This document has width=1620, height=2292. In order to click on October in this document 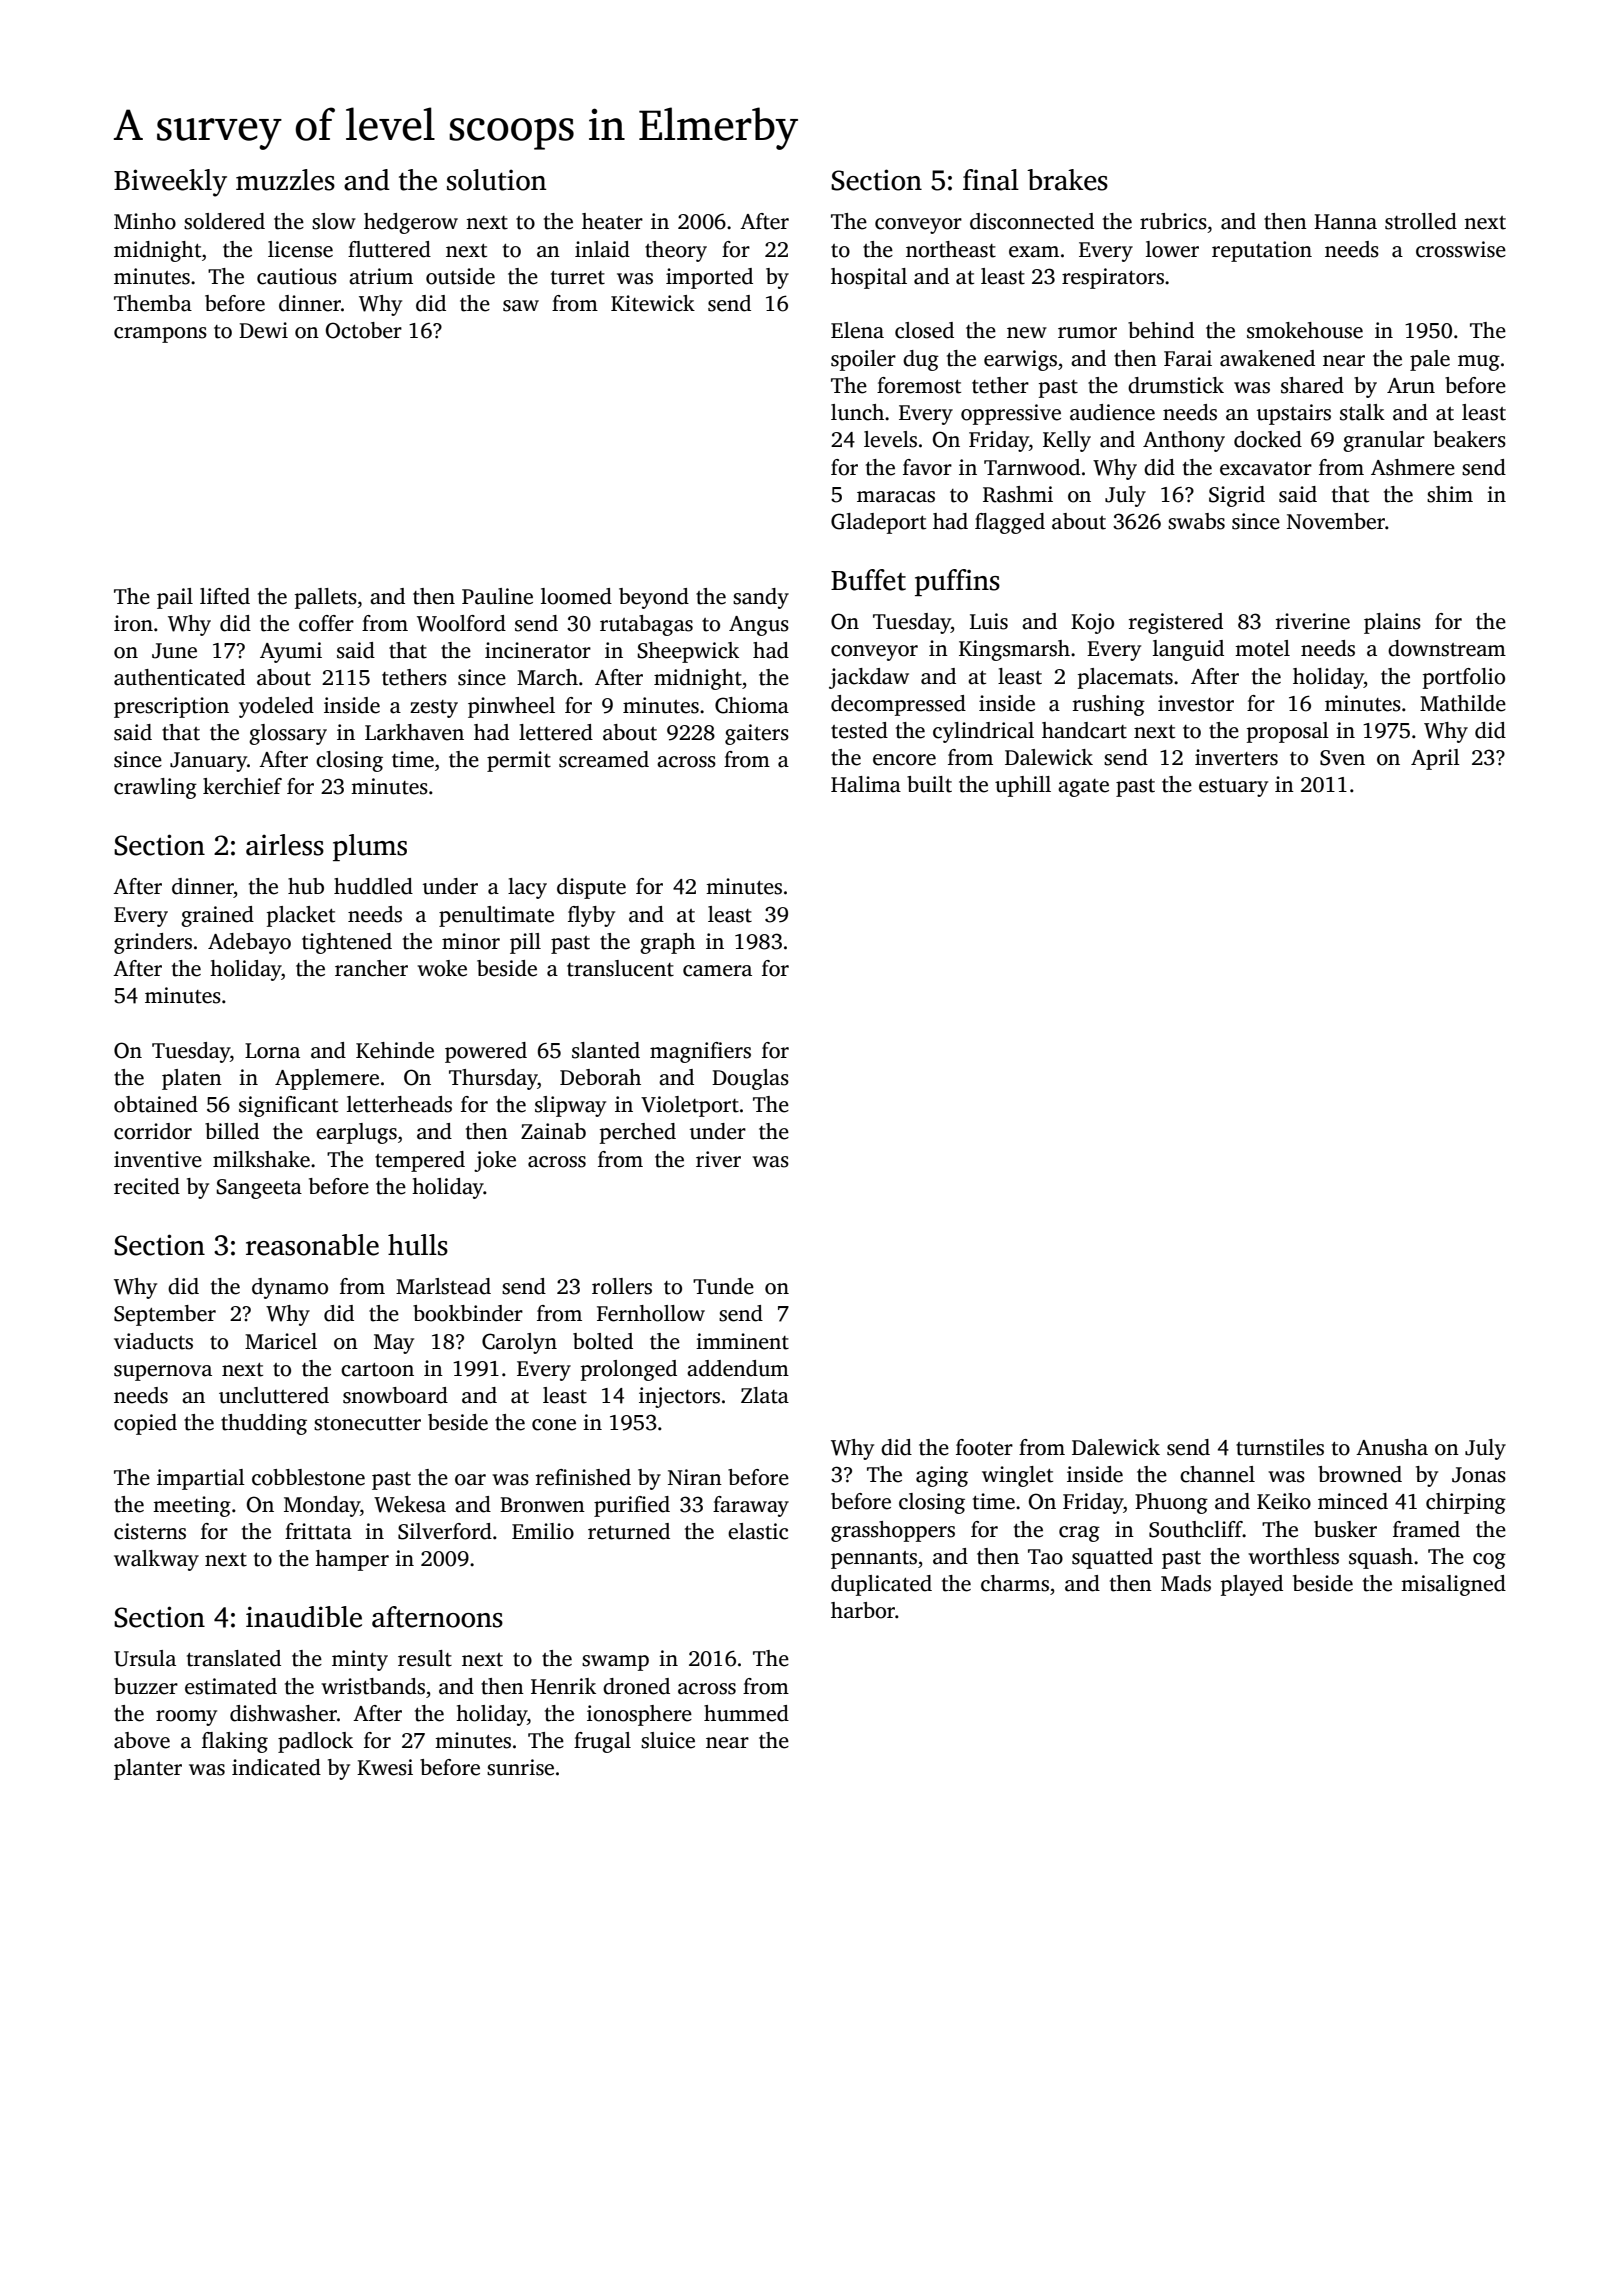, I will do `click(364, 330)`.
